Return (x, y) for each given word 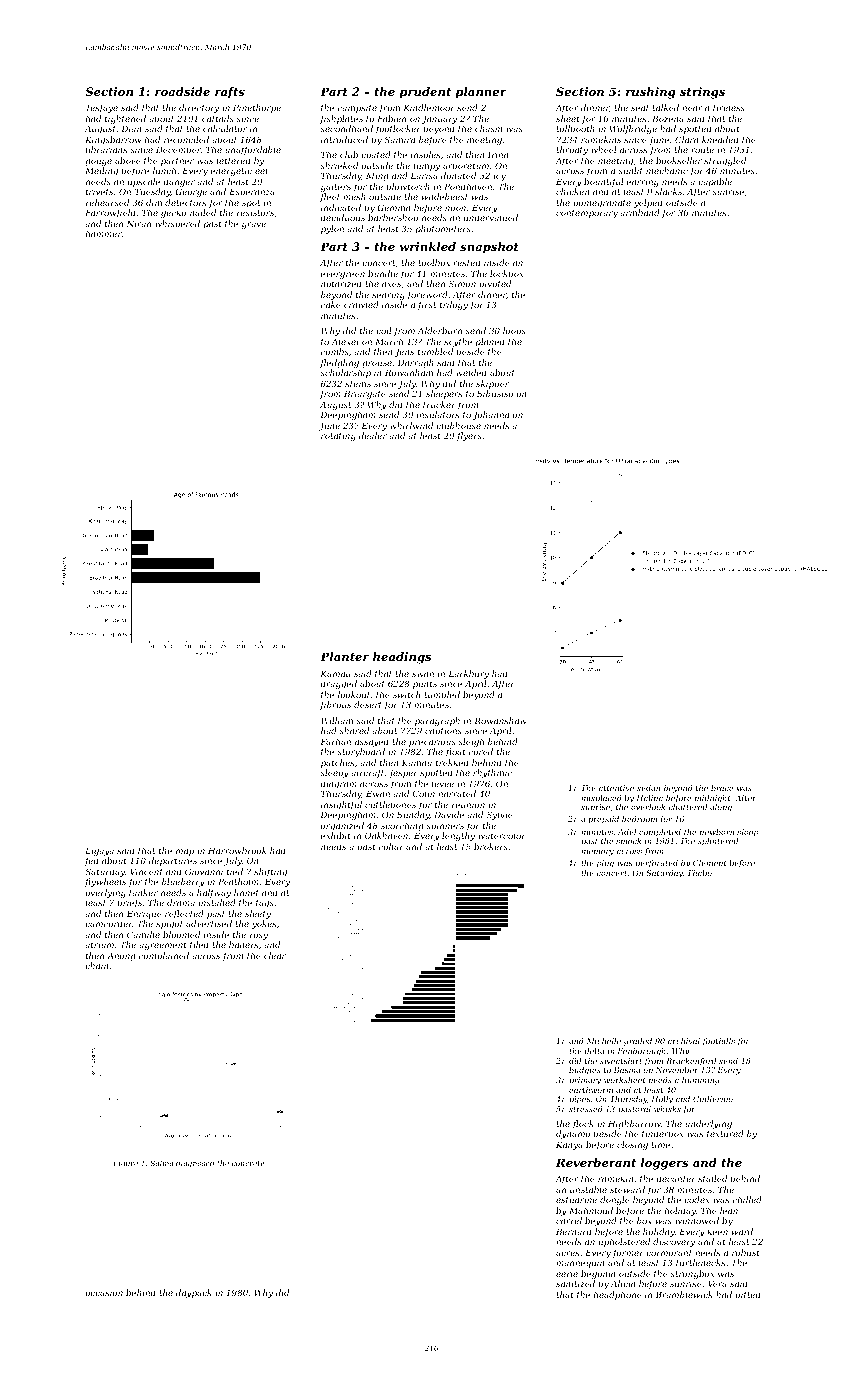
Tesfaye (102, 108)
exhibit (336, 835)
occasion (104, 1293)
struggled (725, 161)
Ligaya (99, 851)
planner (481, 93)
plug (605, 864)
